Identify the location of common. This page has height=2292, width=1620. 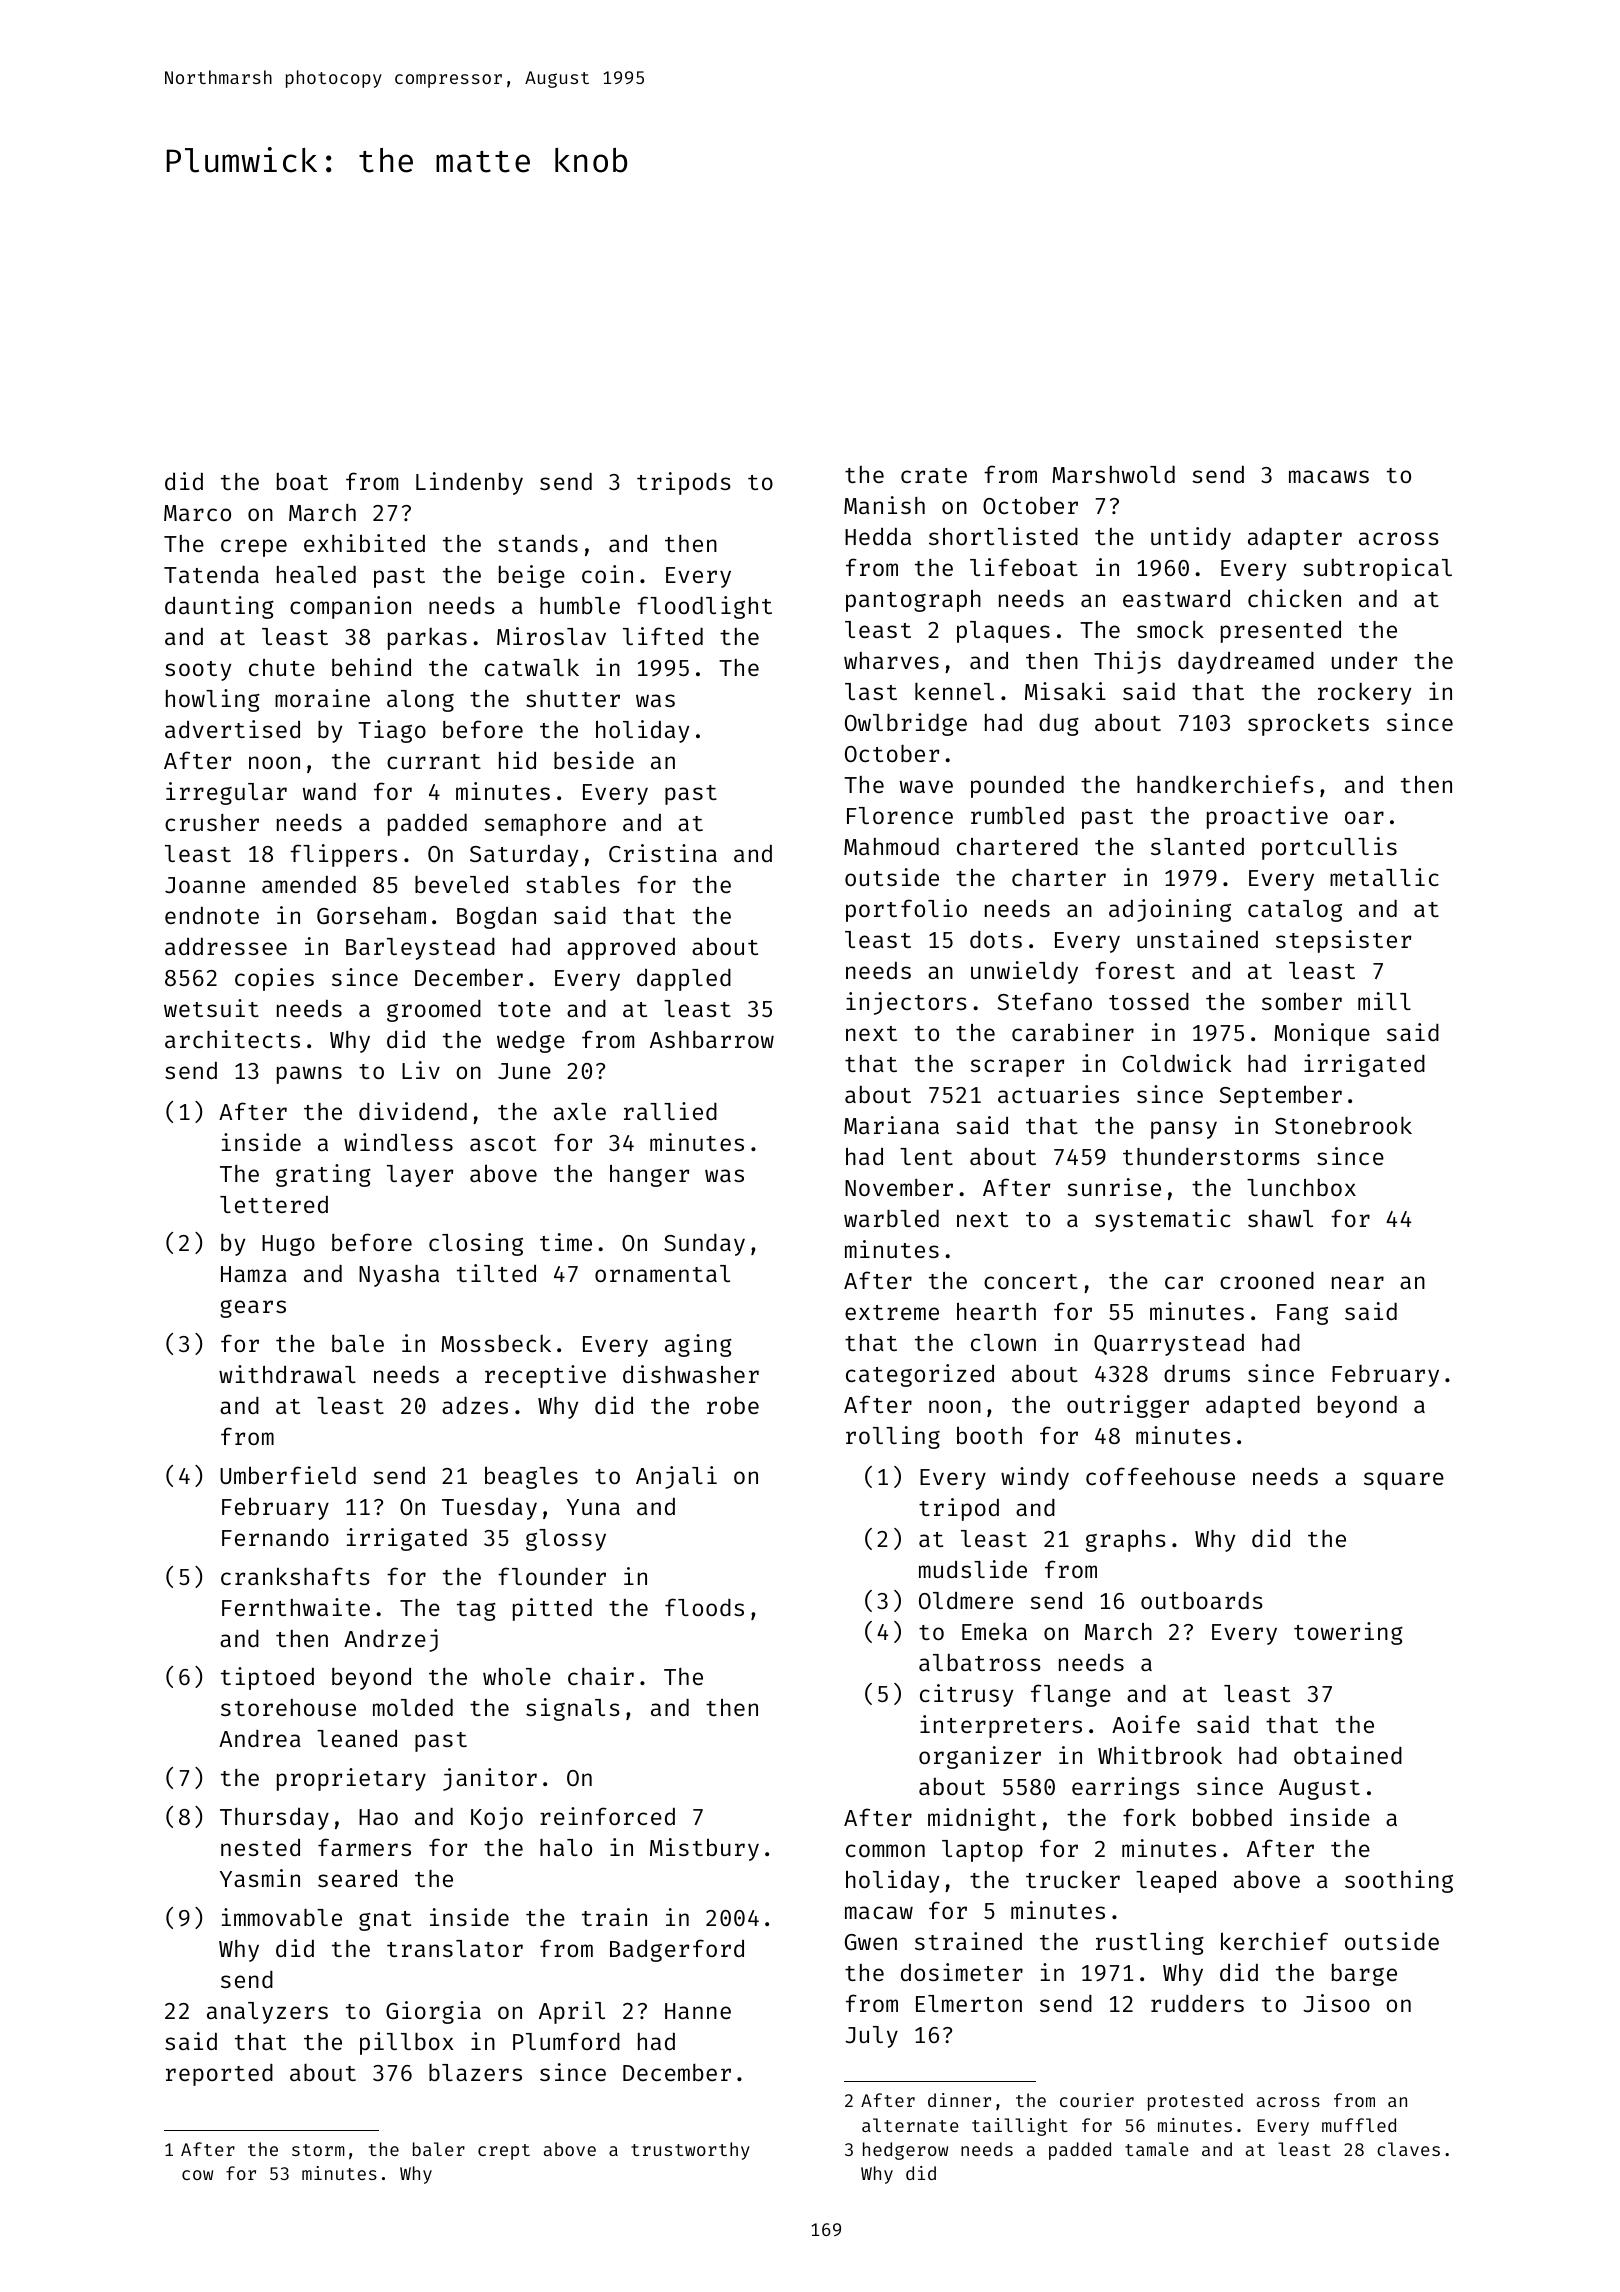
(885, 1850).
